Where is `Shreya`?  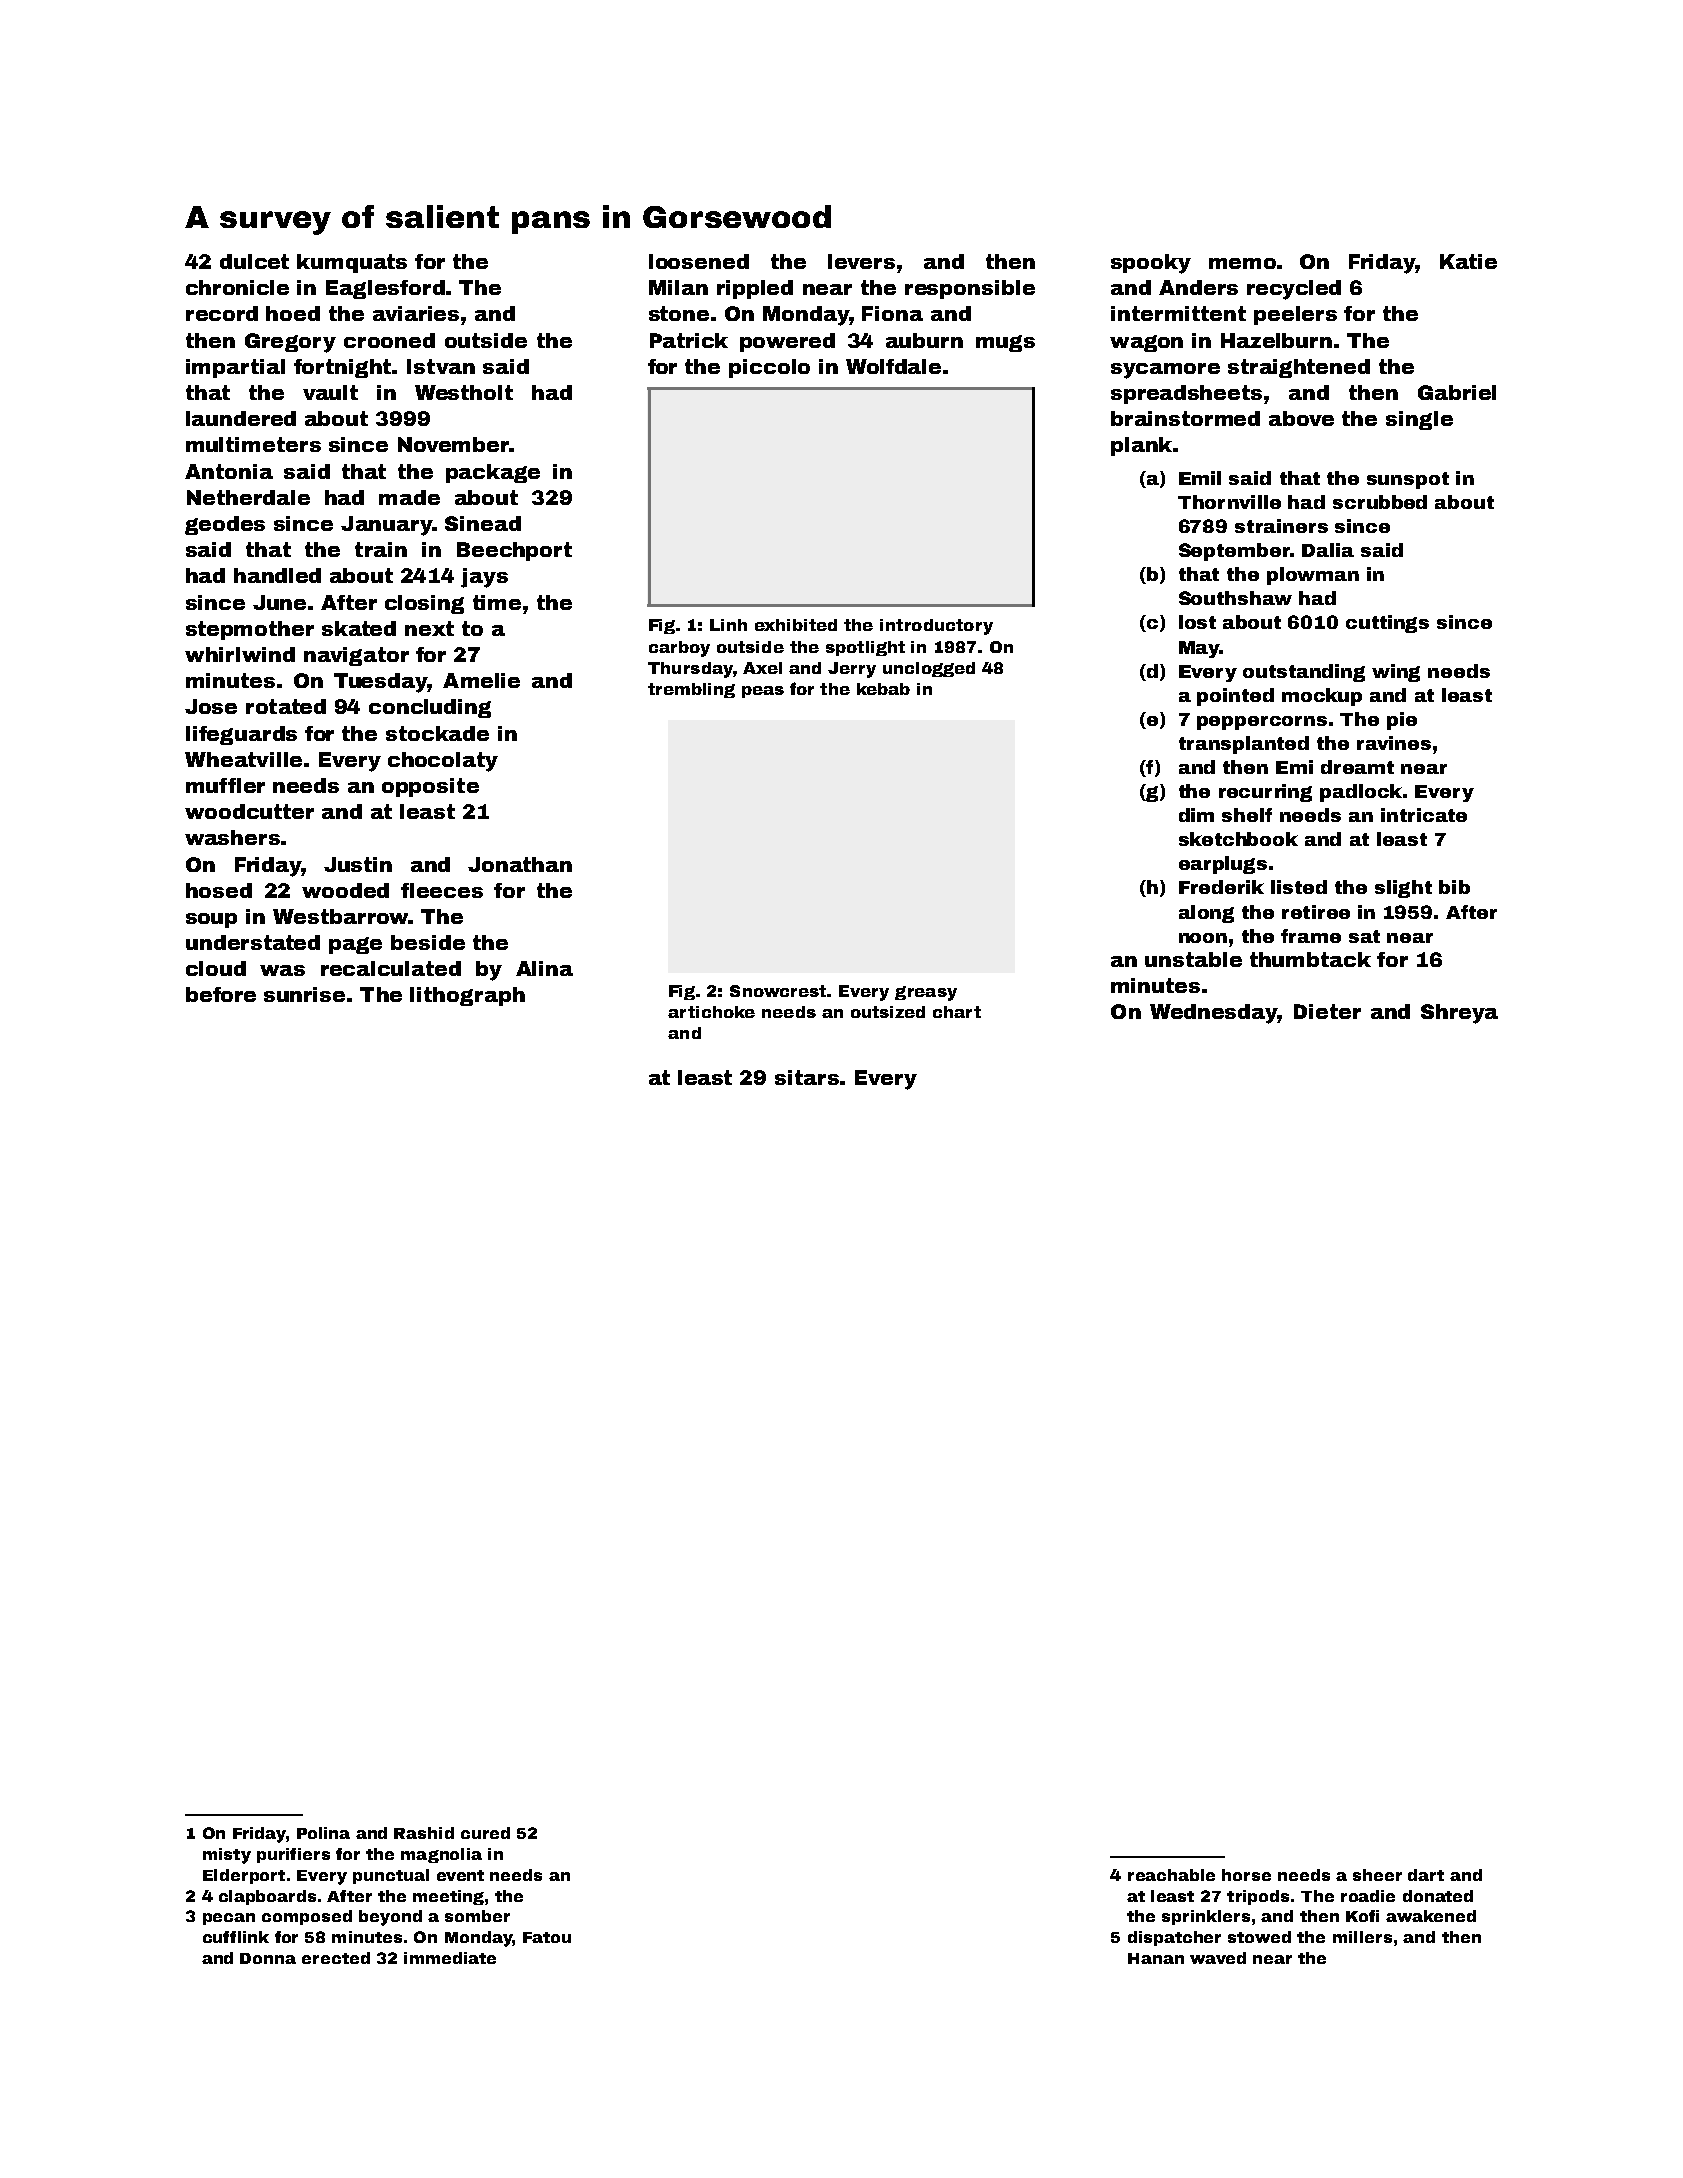 Shreya is located at coordinates (1459, 1014).
